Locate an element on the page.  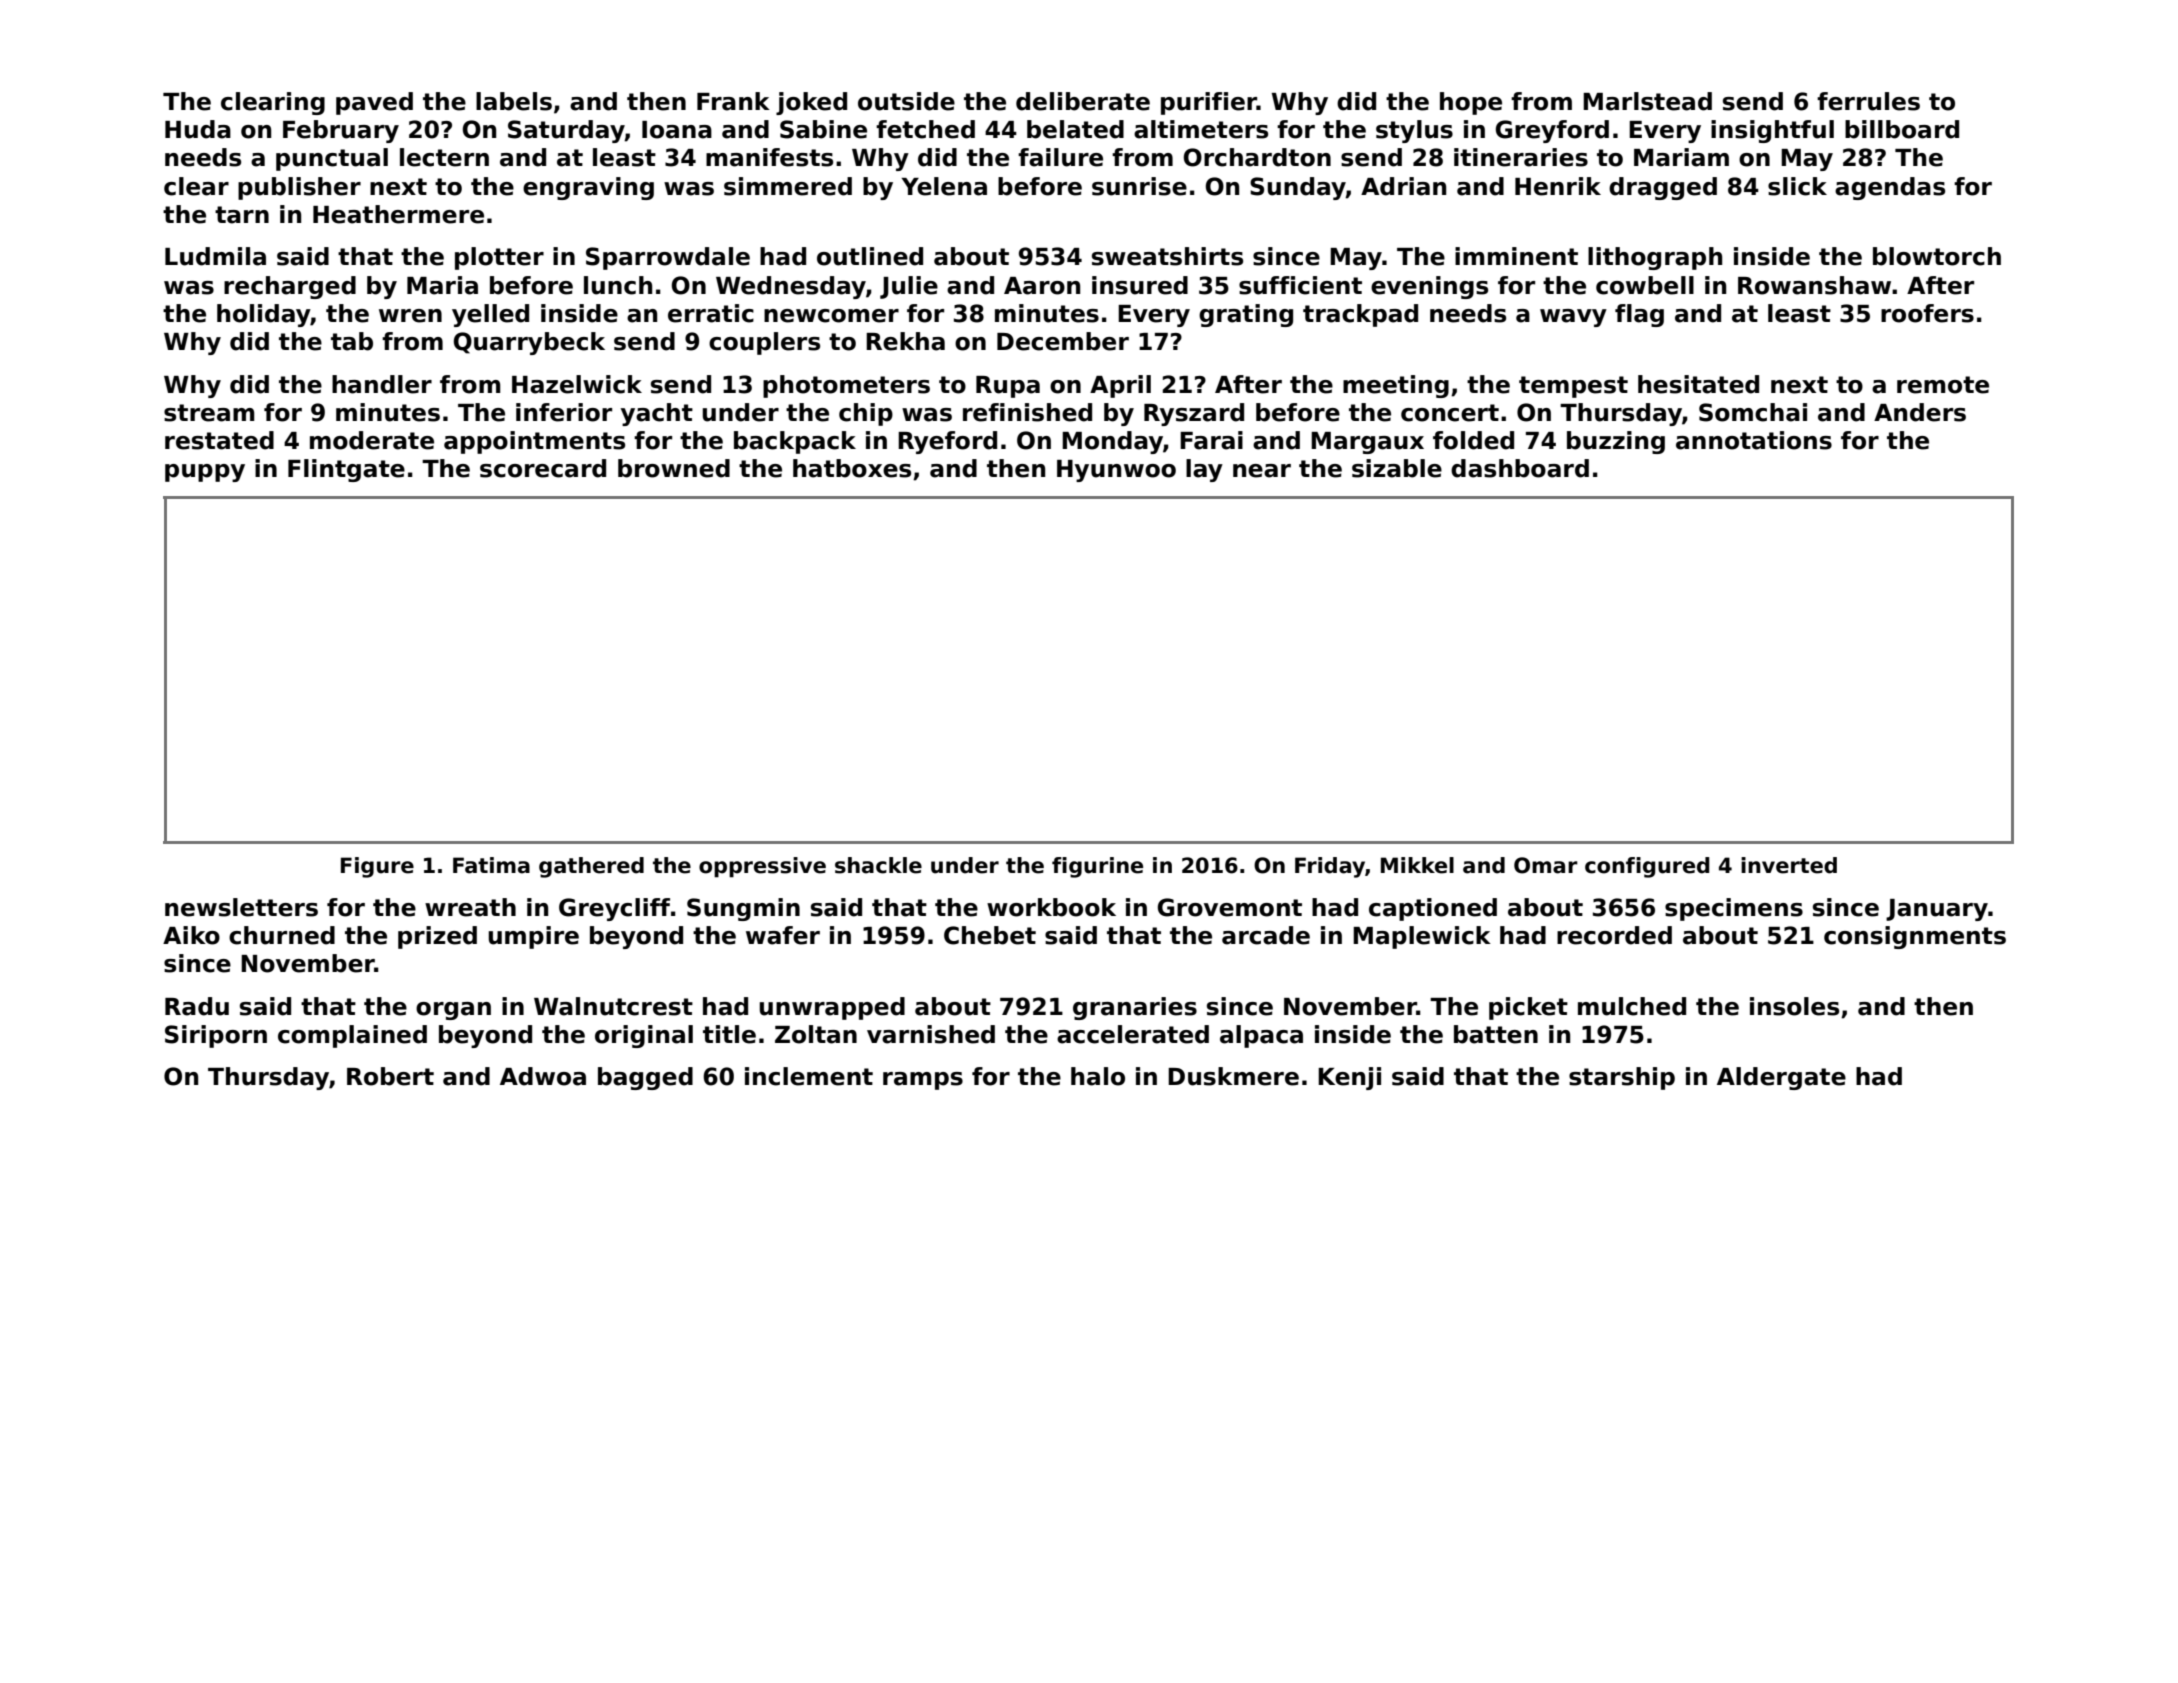
Anders is located at coordinates (1920, 412).
